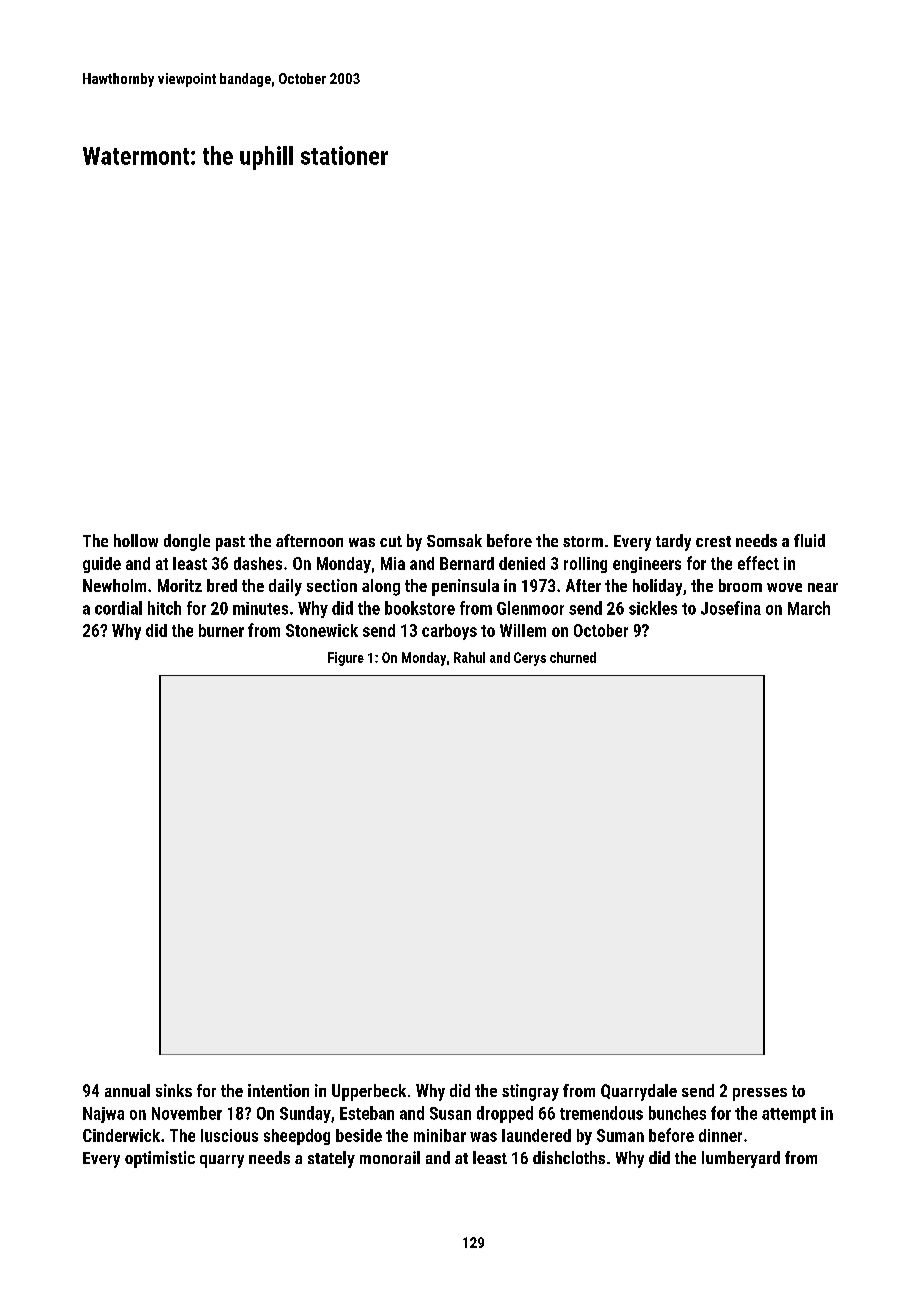  What do you see at coordinates (741, 1159) in the page?
I see `lumberyard` at bounding box center [741, 1159].
